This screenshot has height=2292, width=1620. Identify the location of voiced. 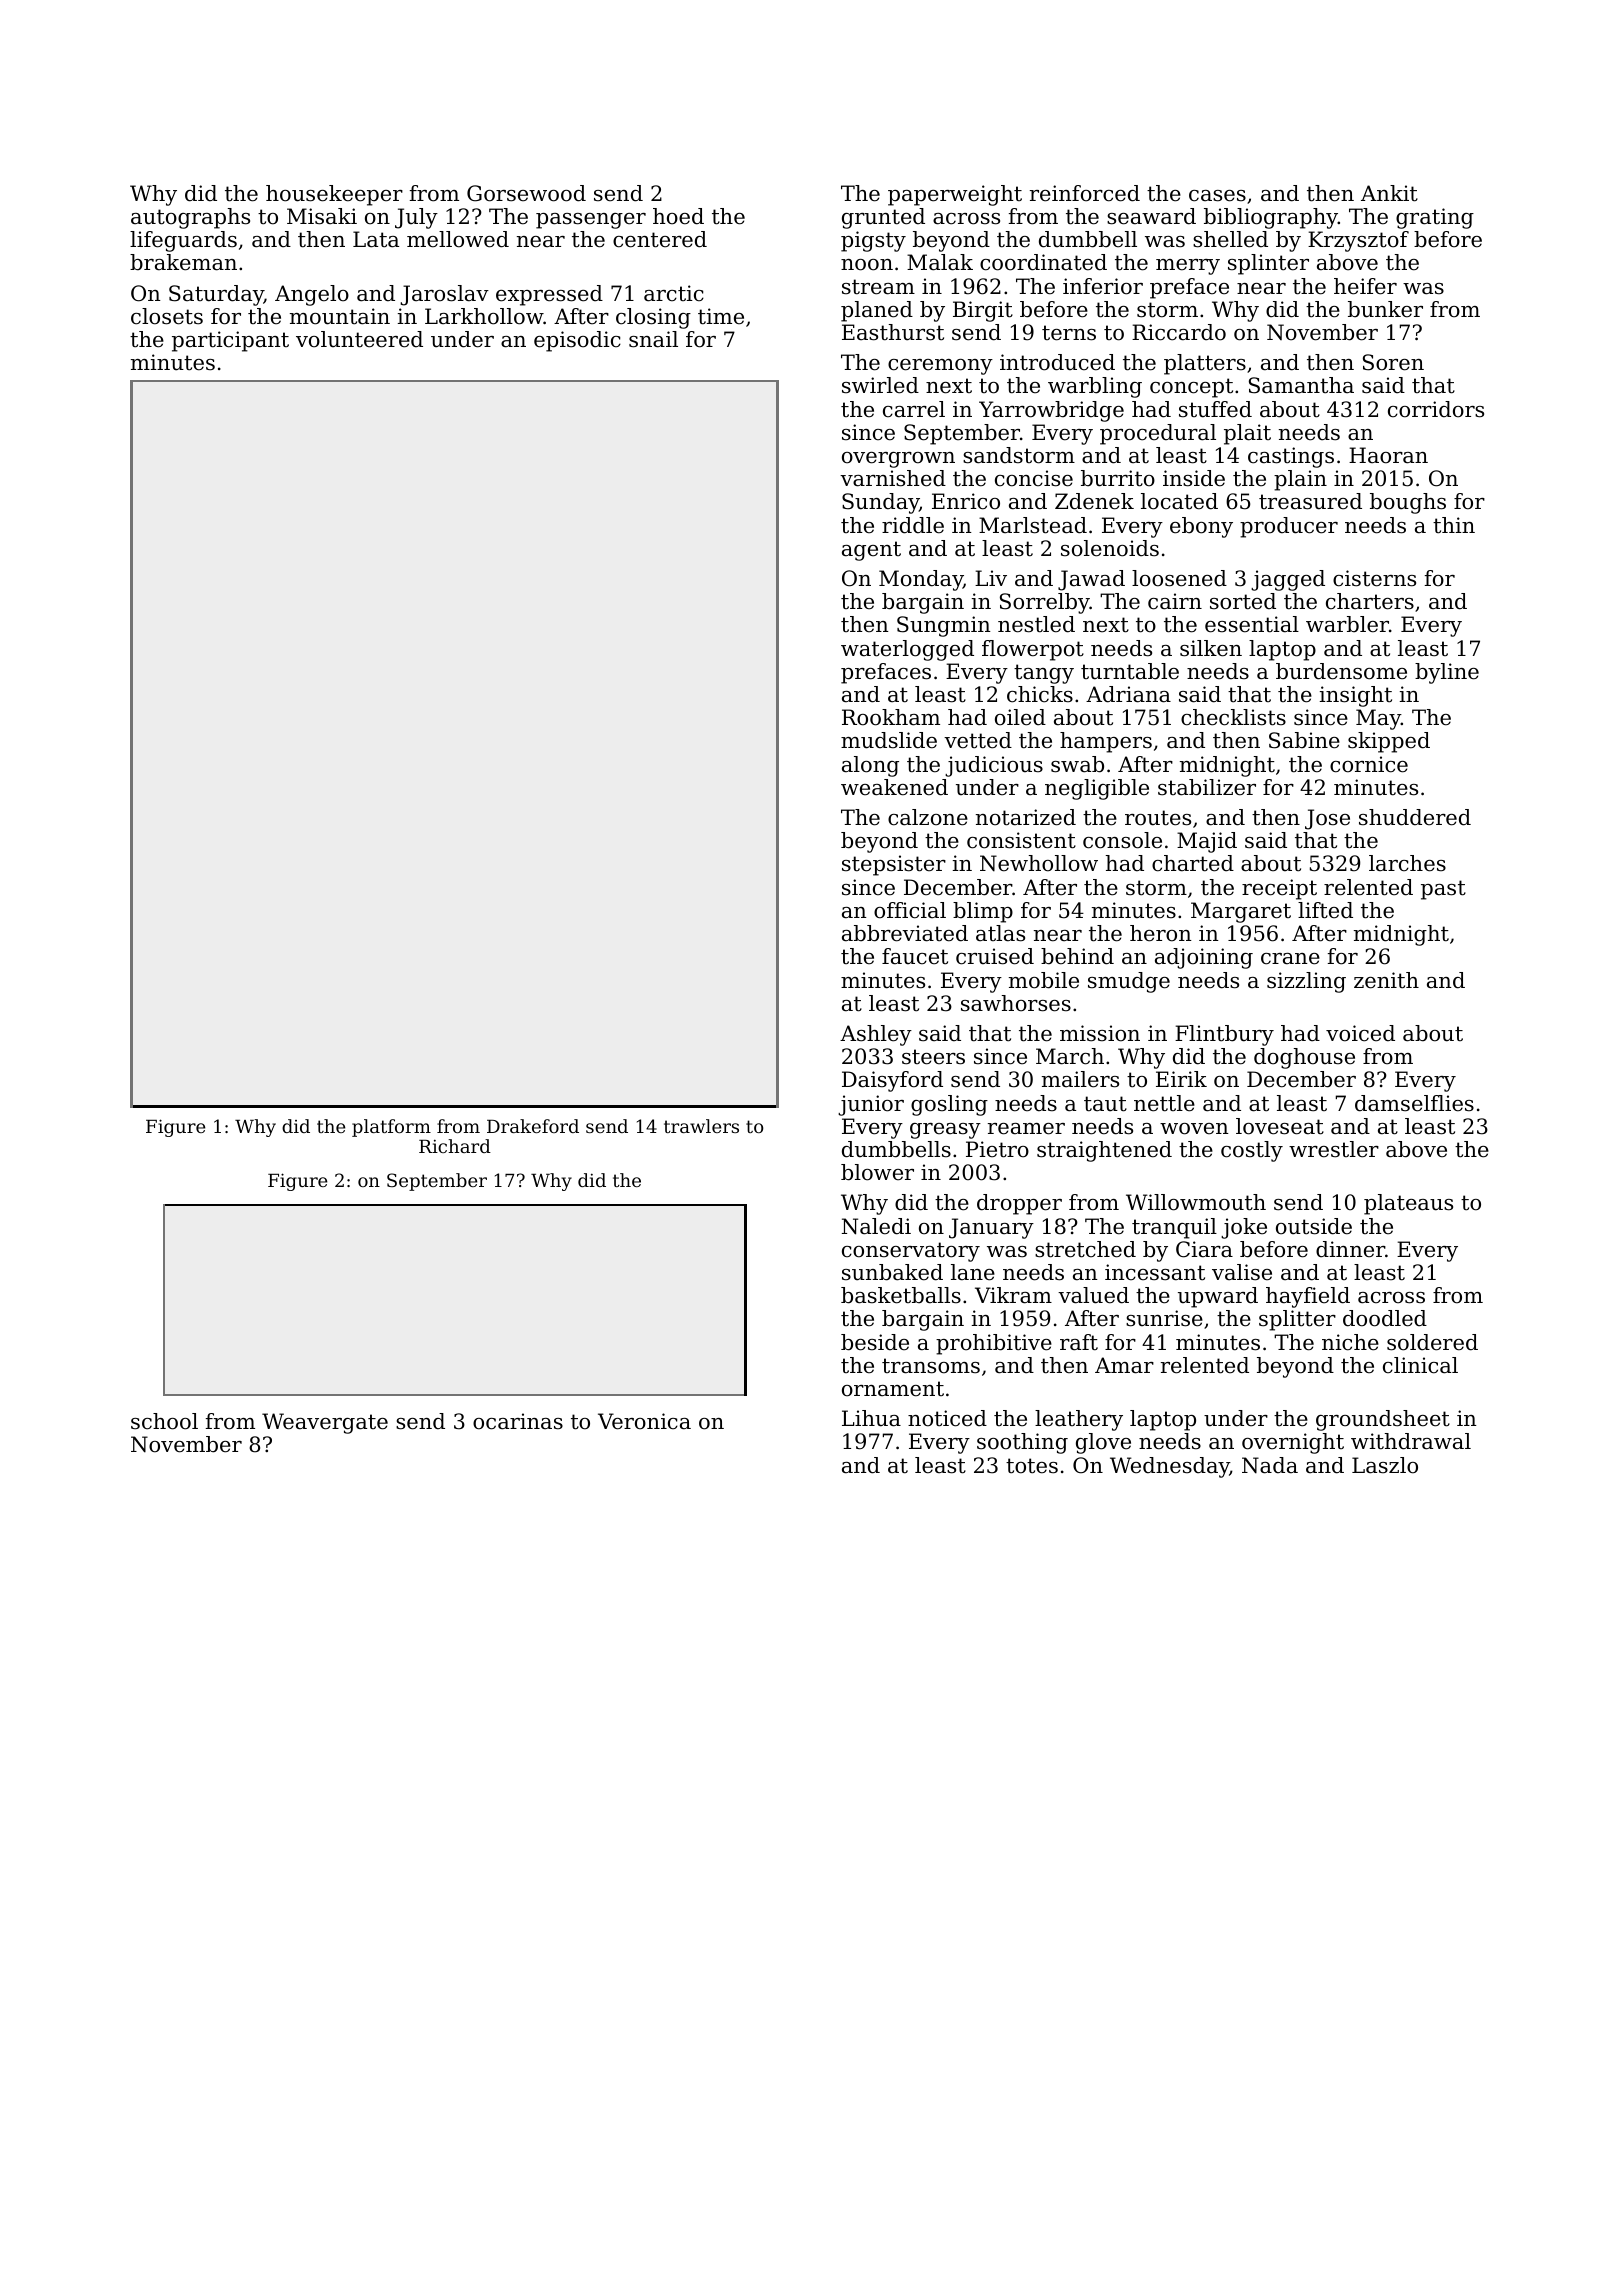
(1360, 1033).
